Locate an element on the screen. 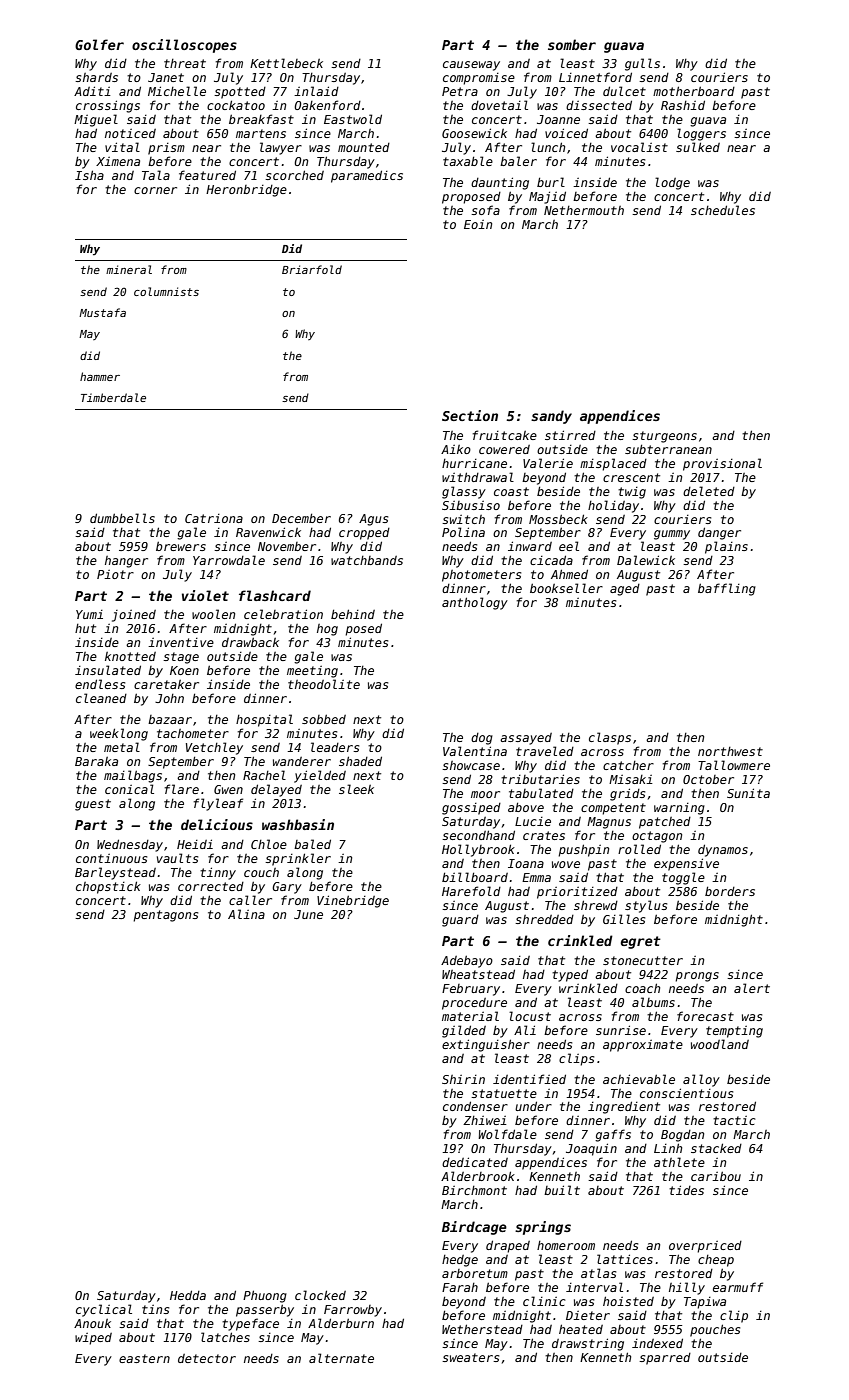 Image resolution: width=849 pixels, height=1400 pixels. oscilloscopes is located at coordinates (184, 46).
